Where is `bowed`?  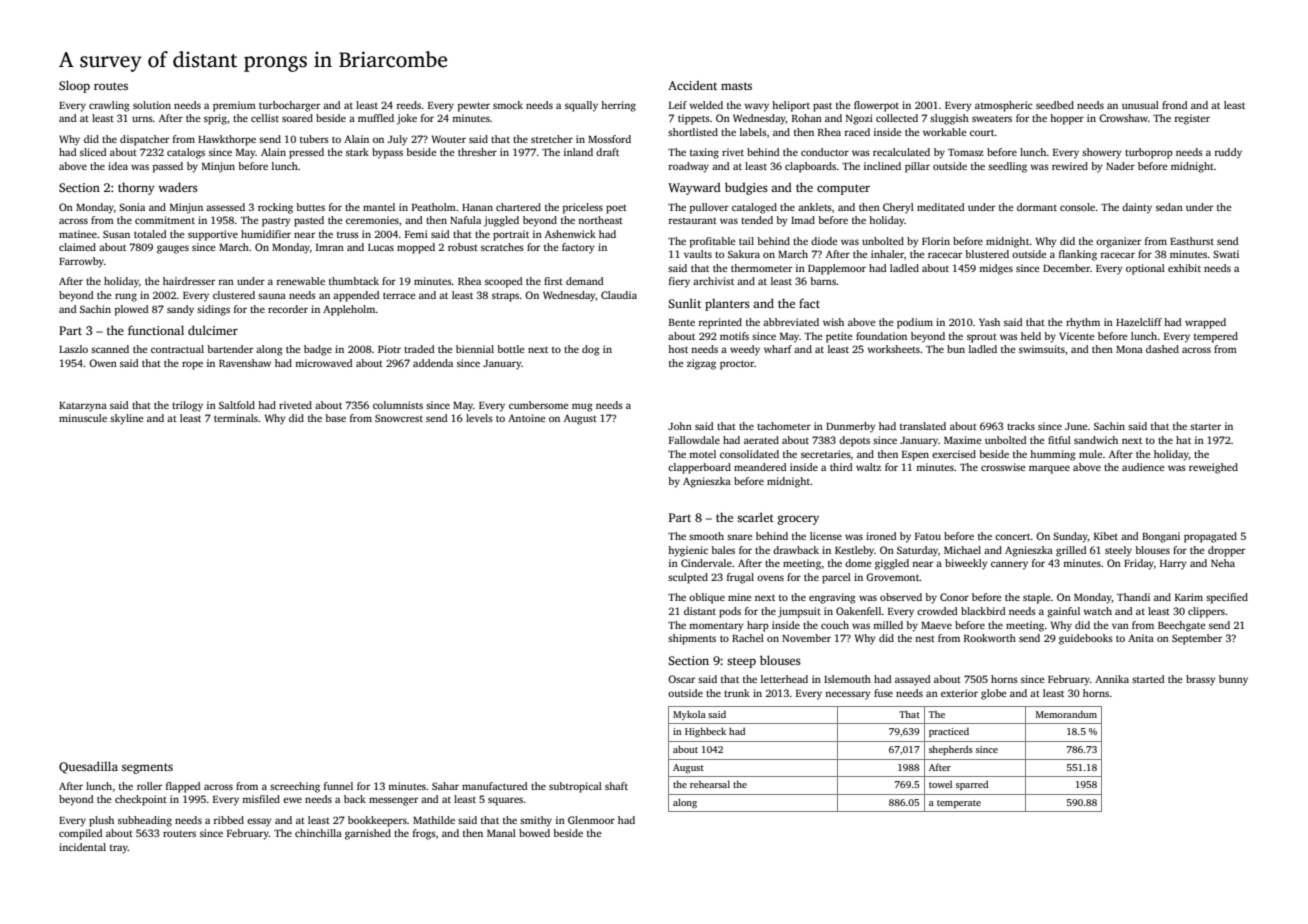
bowed is located at coordinates (534, 833).
